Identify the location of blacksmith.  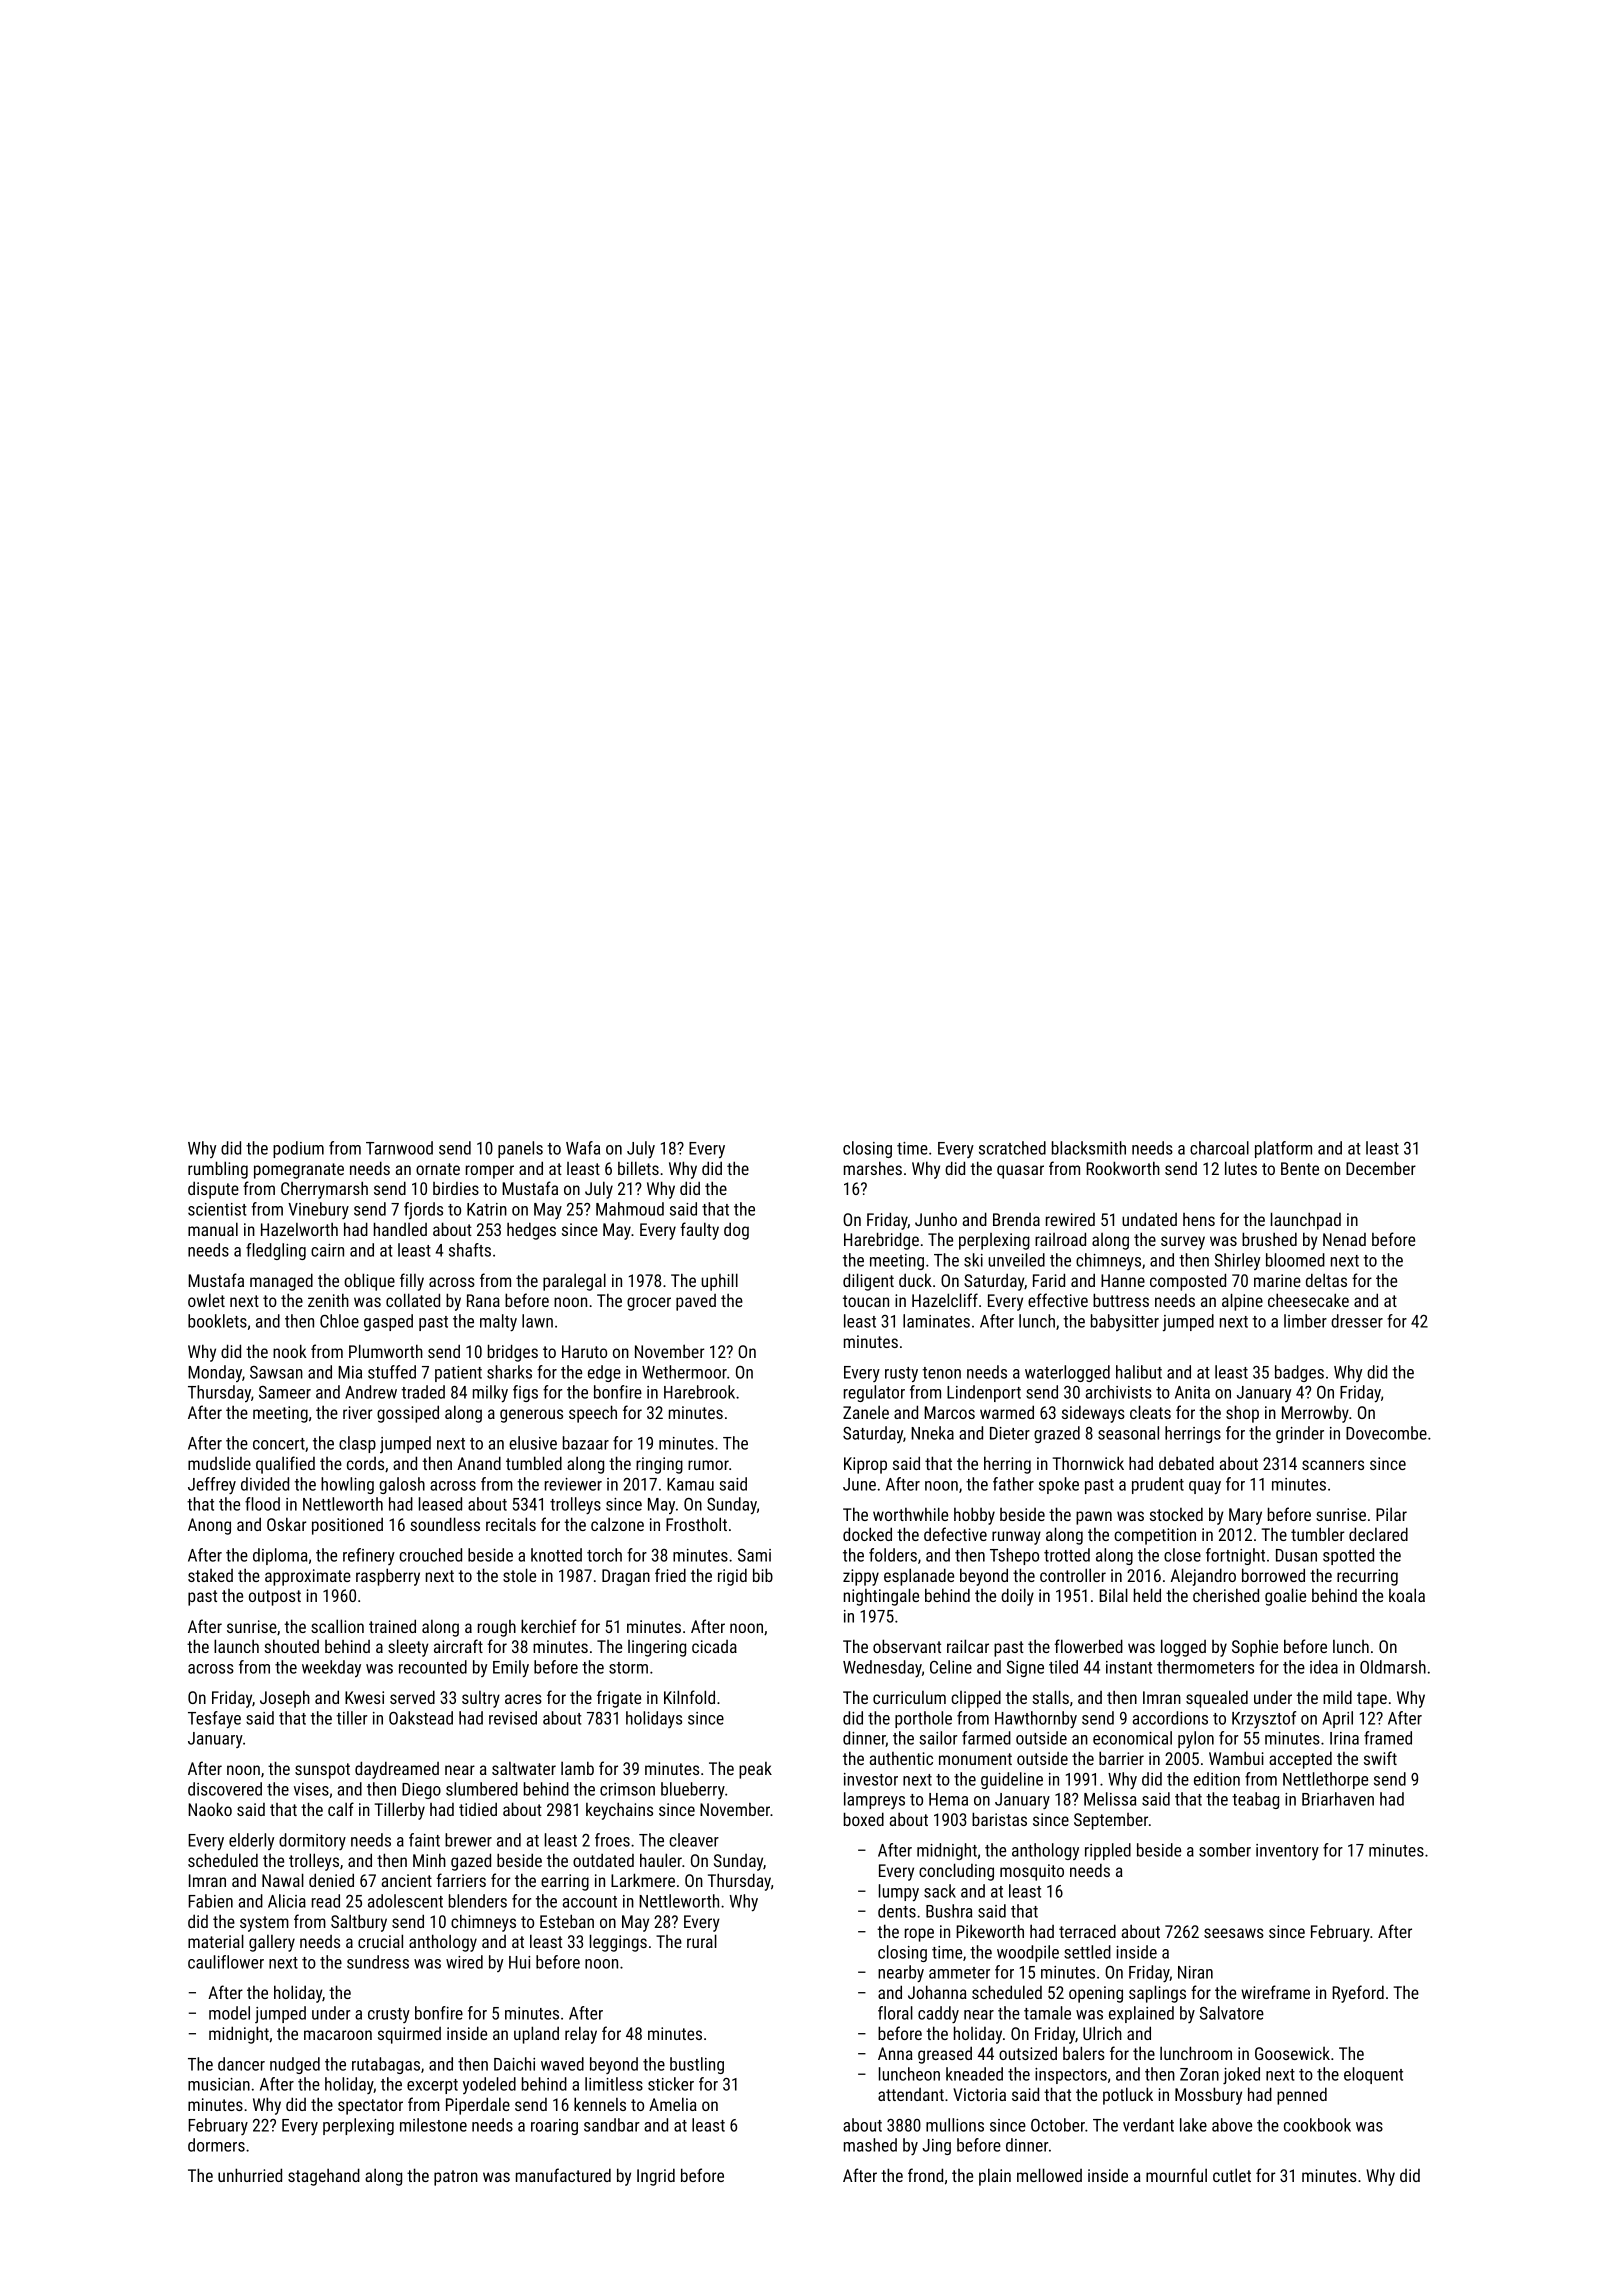
(1089, 1148).
